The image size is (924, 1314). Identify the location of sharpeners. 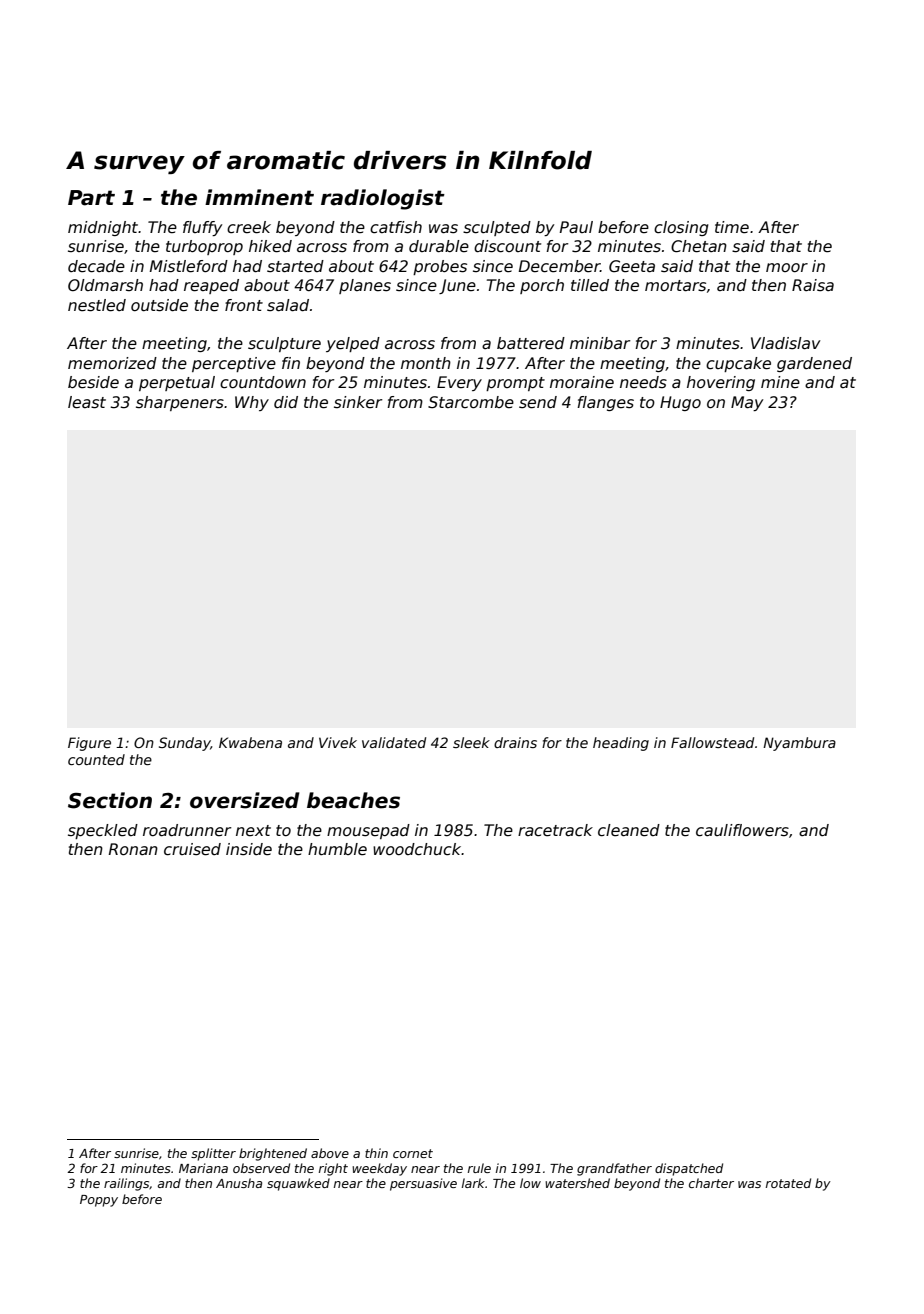
(180, 403).
